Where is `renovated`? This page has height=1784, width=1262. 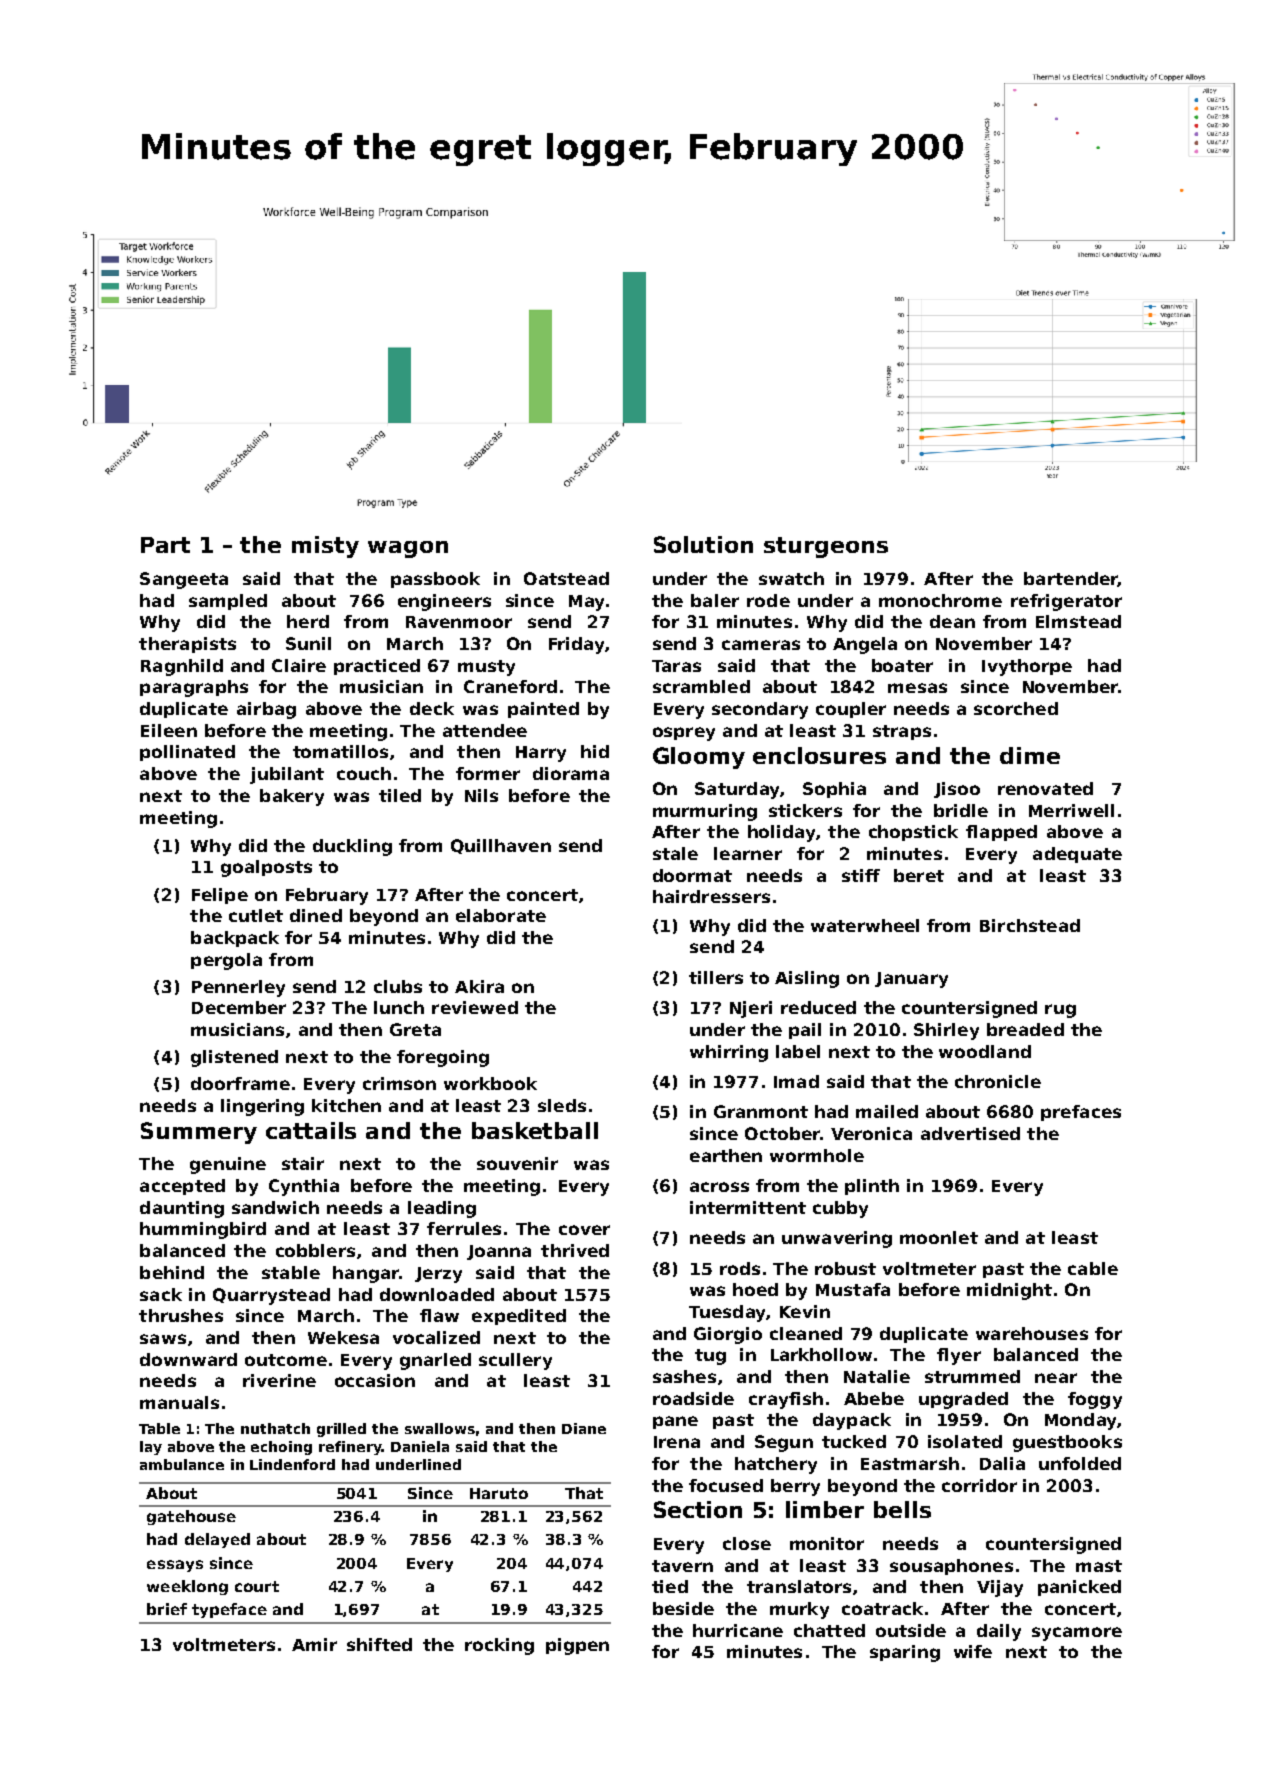 renovated is located at coordinates (1045, 788).
